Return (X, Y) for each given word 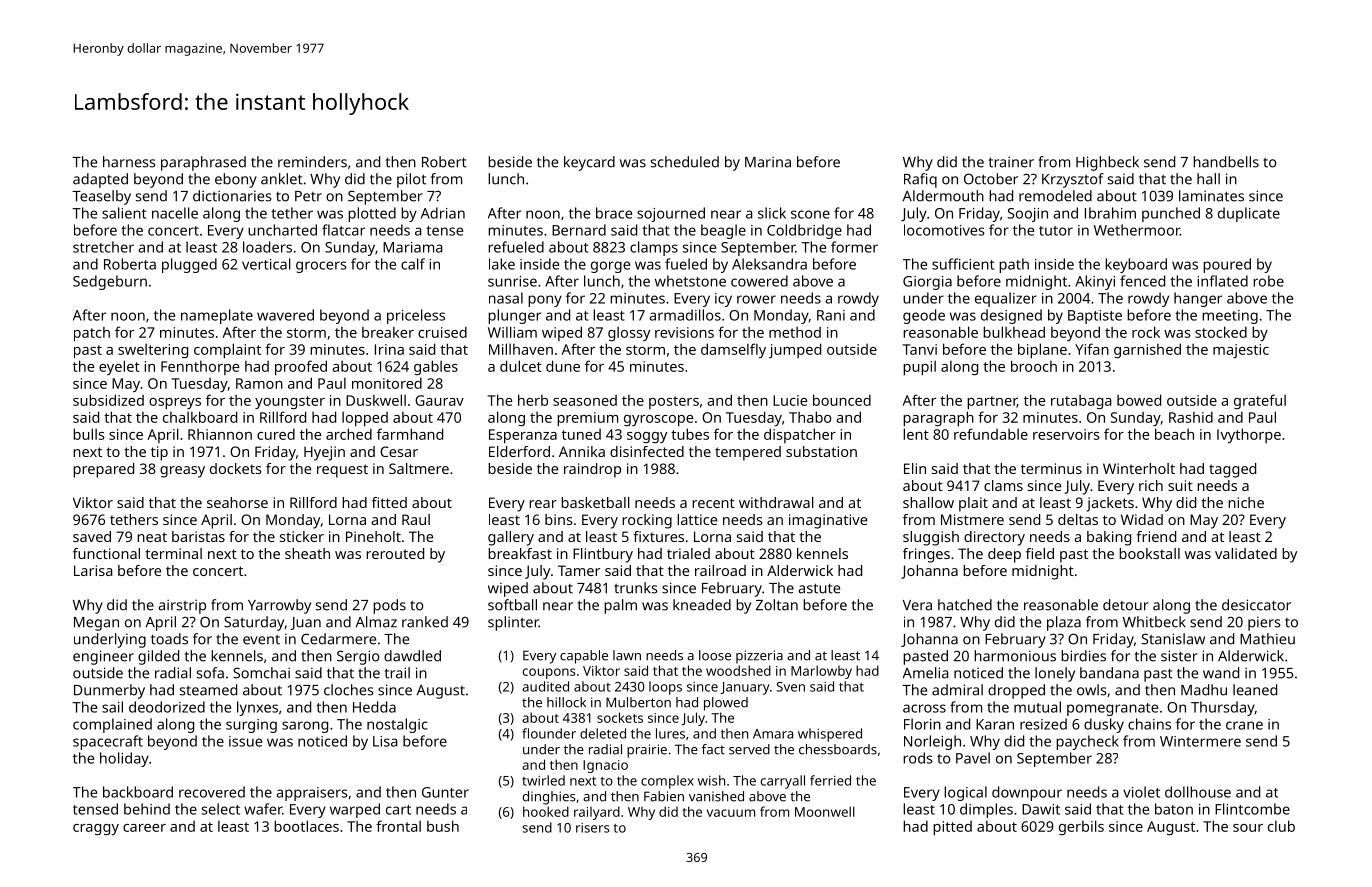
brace (614, 213)
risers (593, 828)
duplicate (1249, 214)
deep (1004, 555)
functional (106, 553)
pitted (952, 828)
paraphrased (203, 163)
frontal (398, 826)
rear (543, 504)
